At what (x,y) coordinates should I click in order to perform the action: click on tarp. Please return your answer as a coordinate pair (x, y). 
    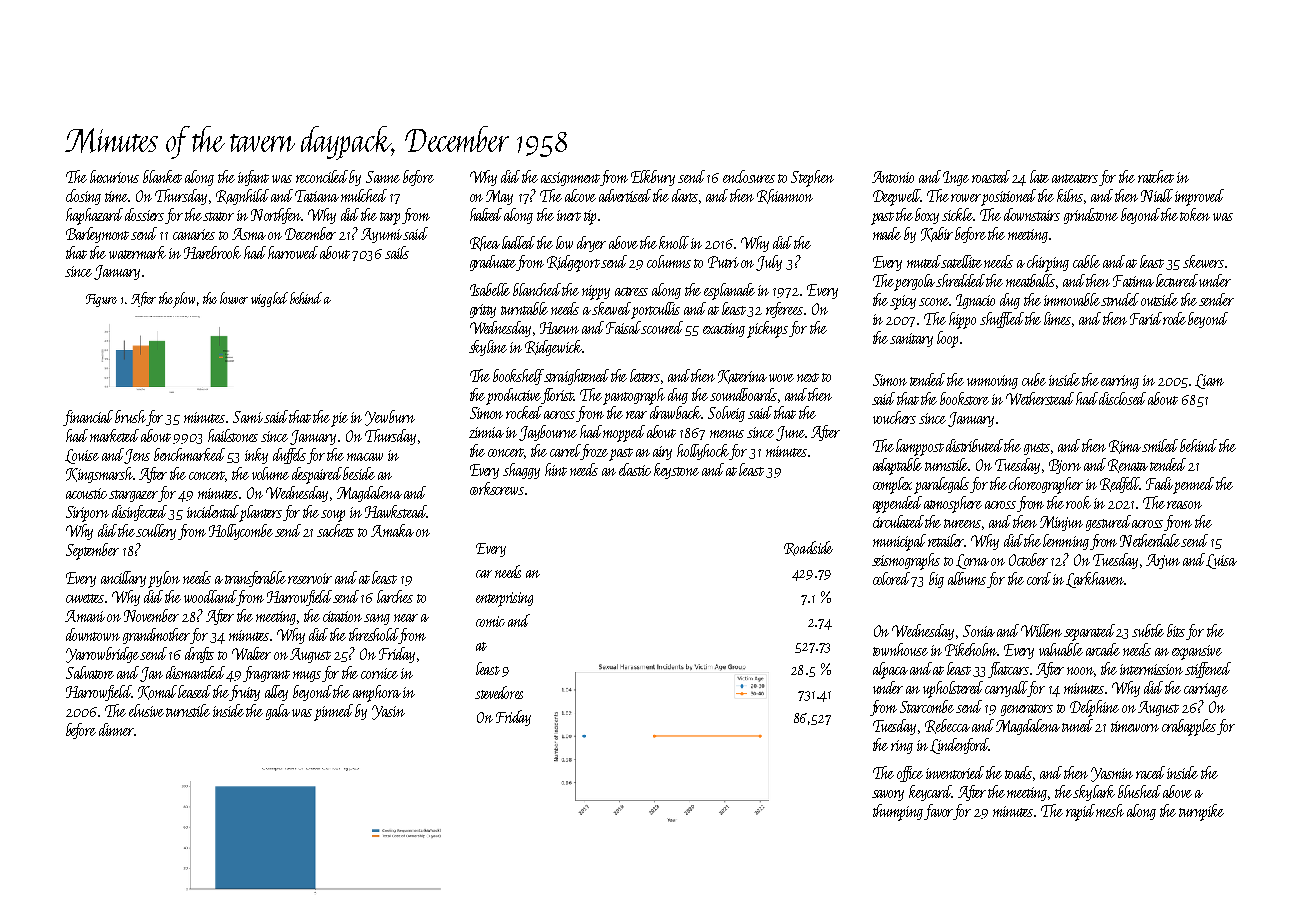
    Looking at the image, I should click on (390, 218).
